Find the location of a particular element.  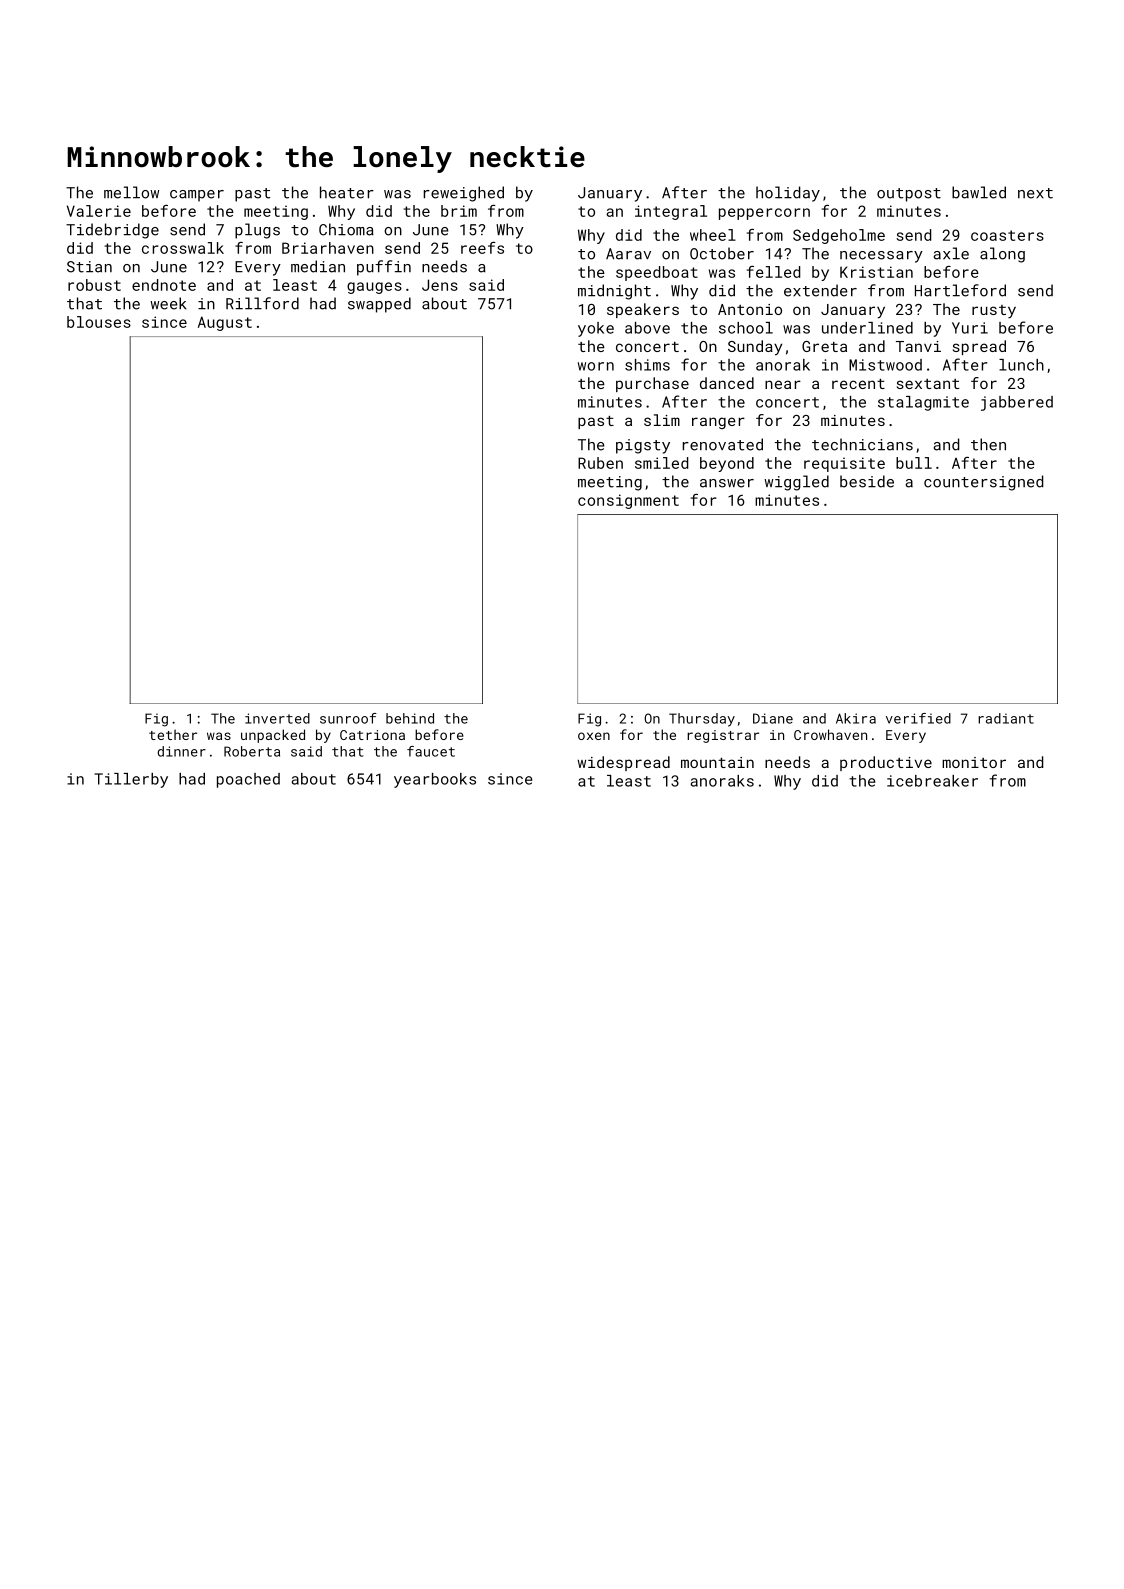

reweighed is located at coordinates (464, 194).
